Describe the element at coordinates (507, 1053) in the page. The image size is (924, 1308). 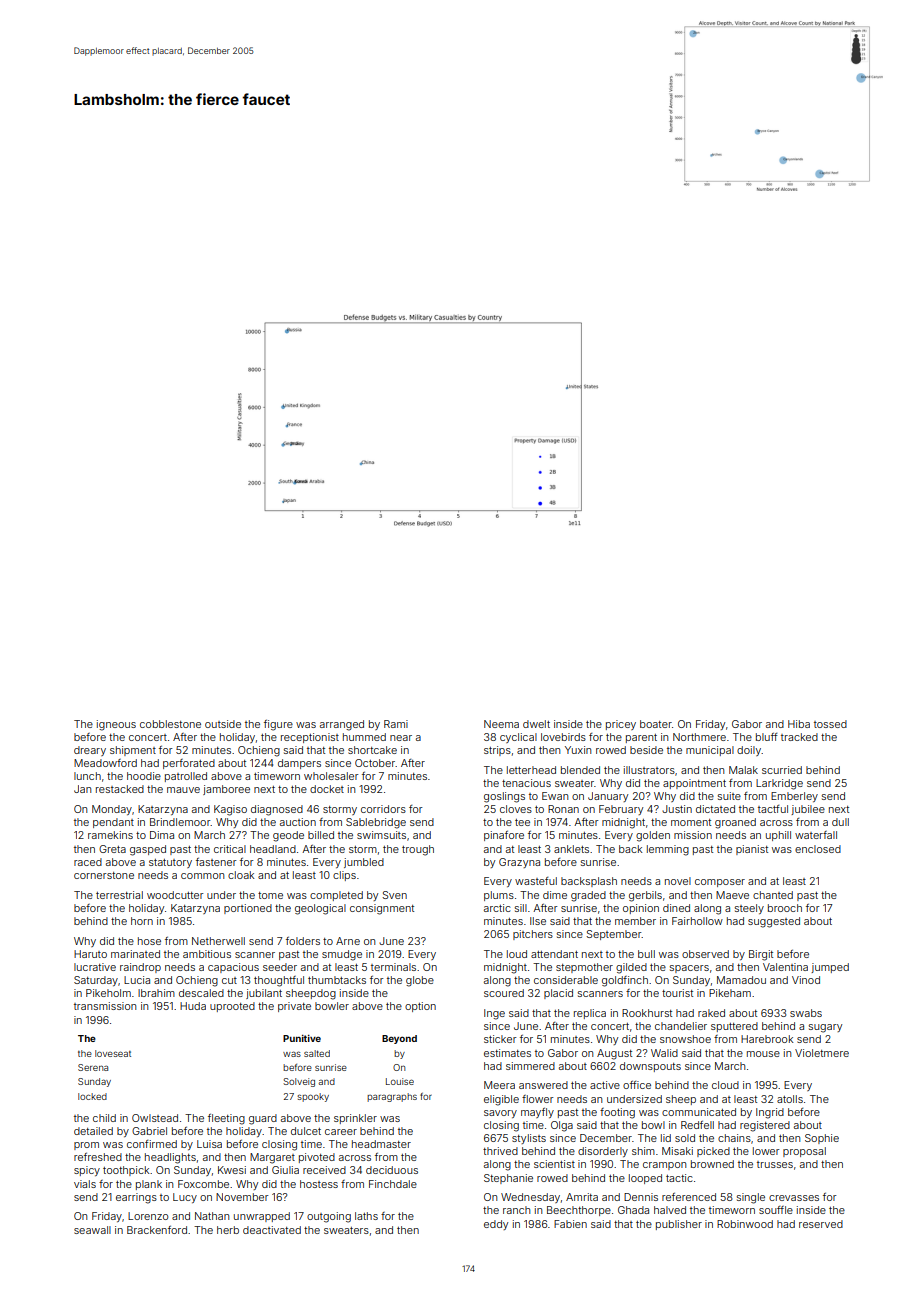
I see `estimates` at that location.
